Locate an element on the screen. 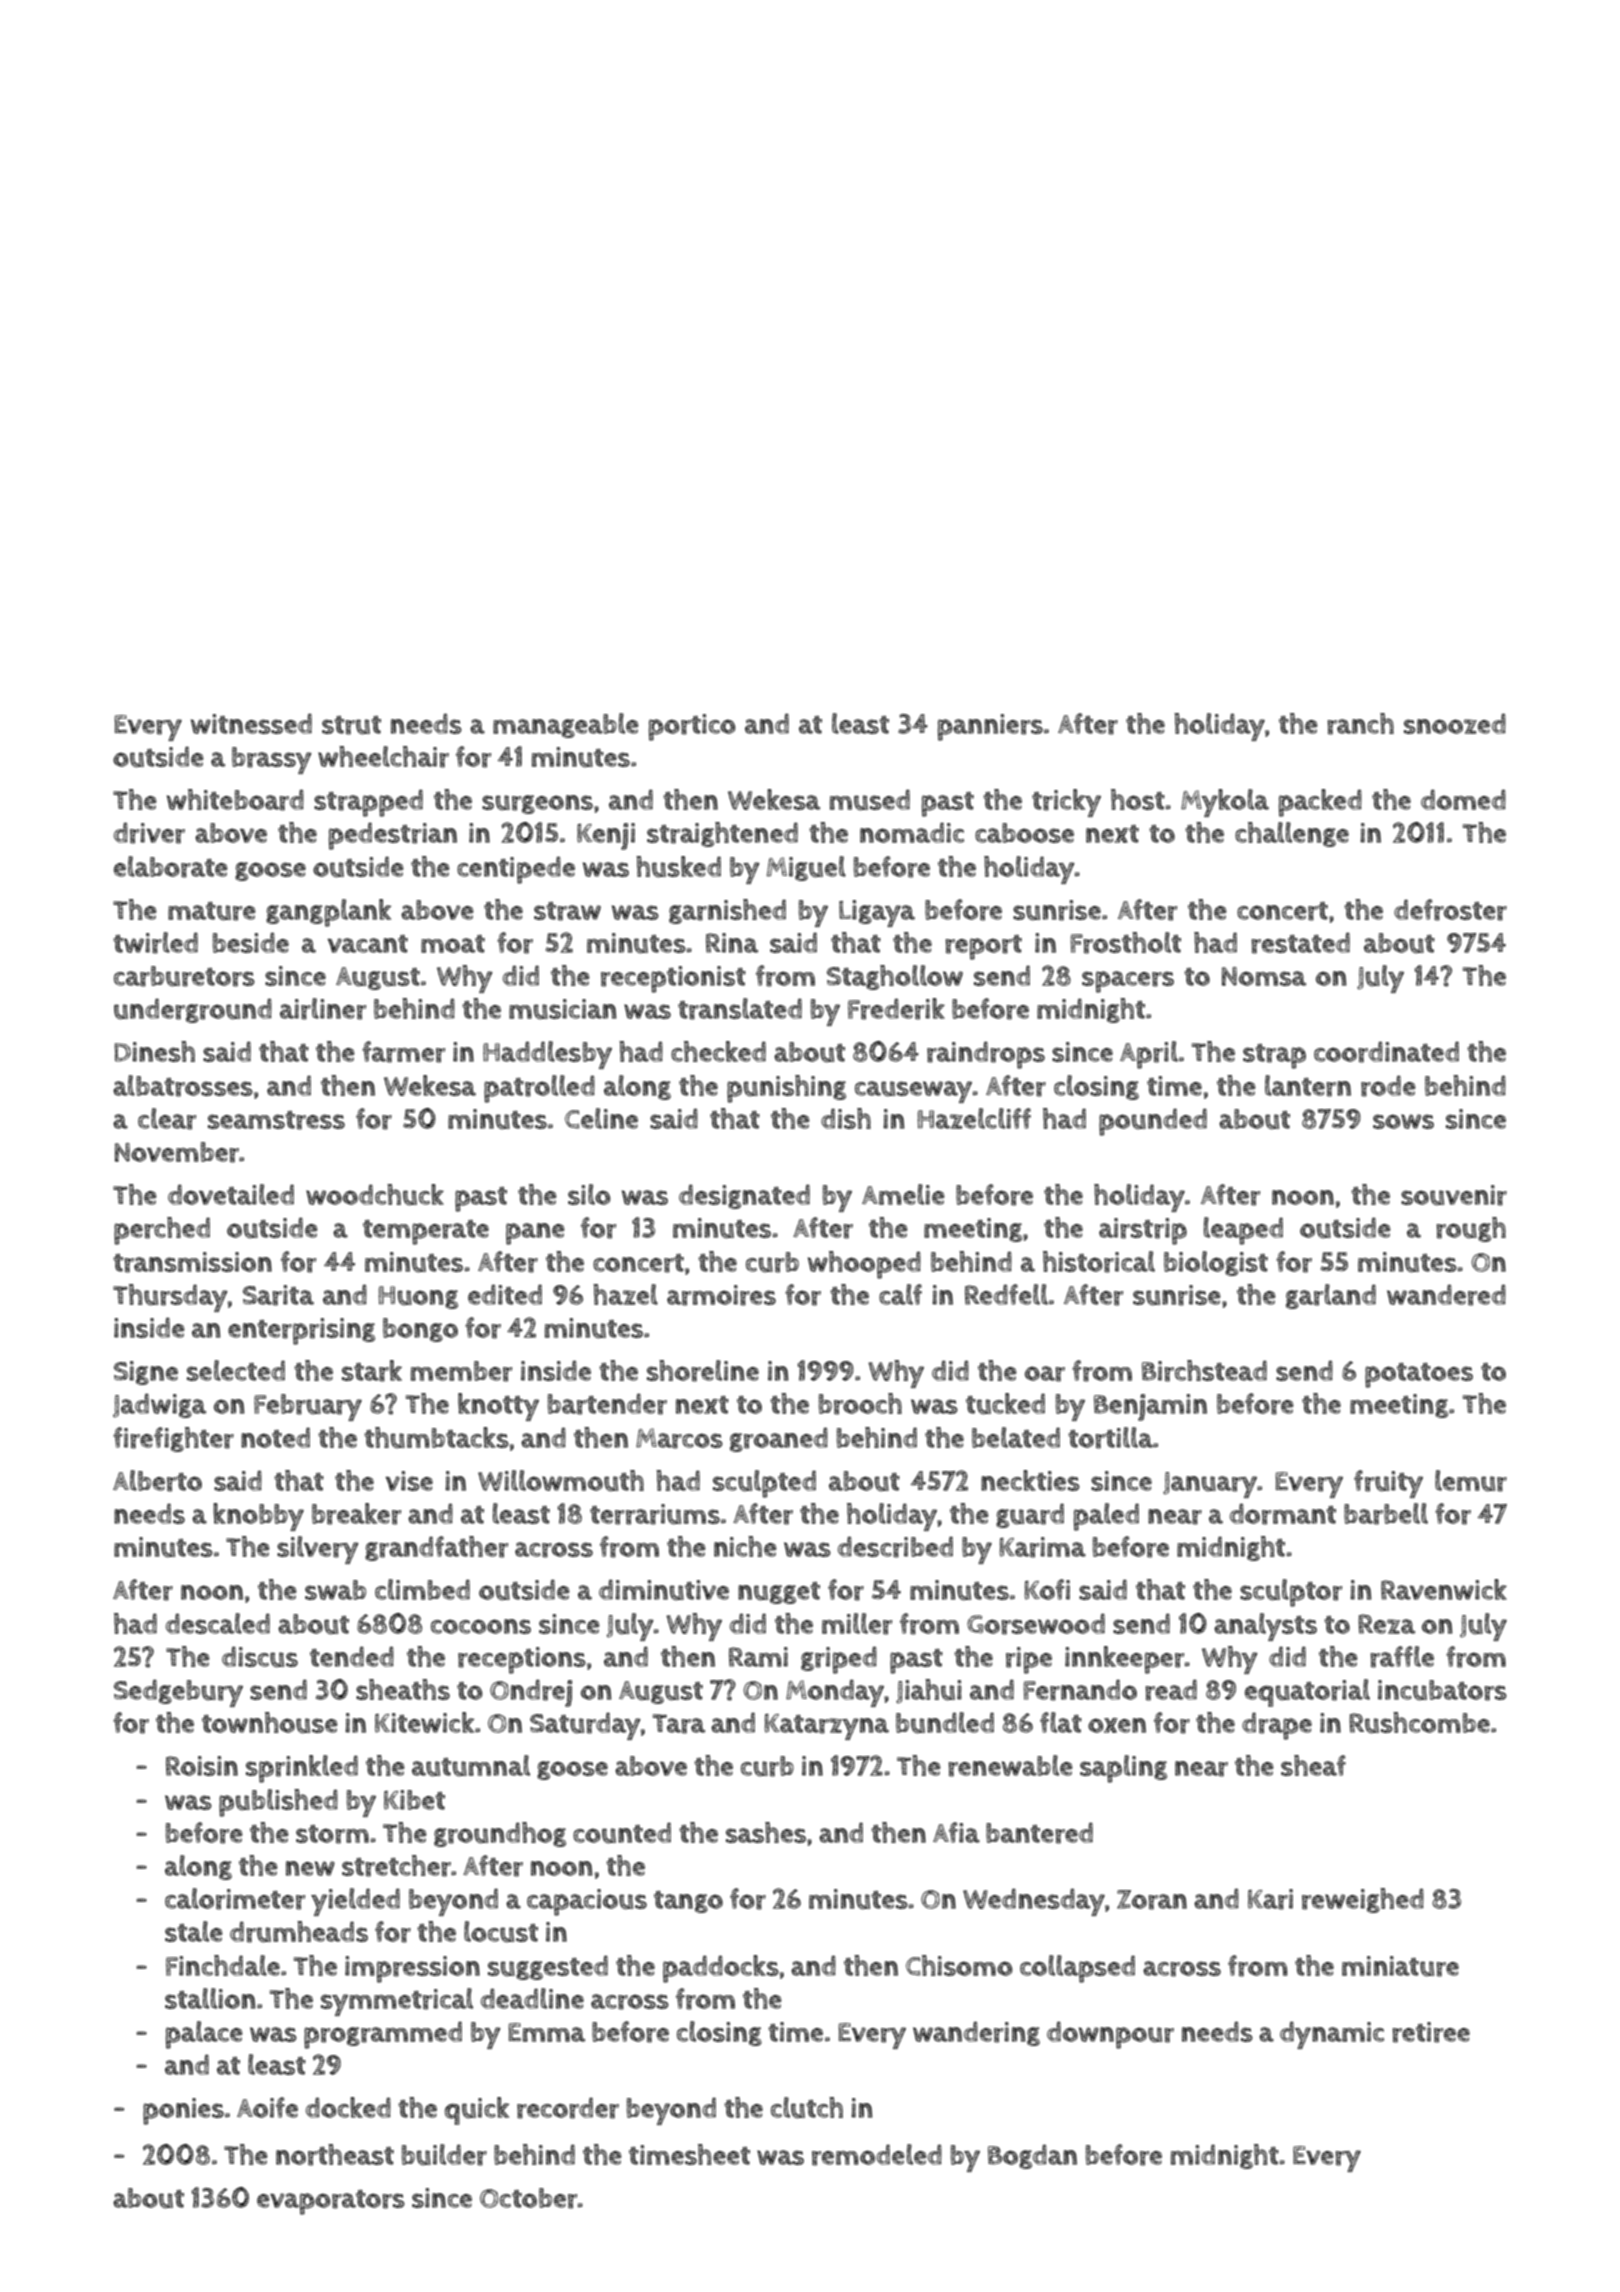 This screenshot has height=2292, width=1620. straw is located at coordinates (567, 911).
